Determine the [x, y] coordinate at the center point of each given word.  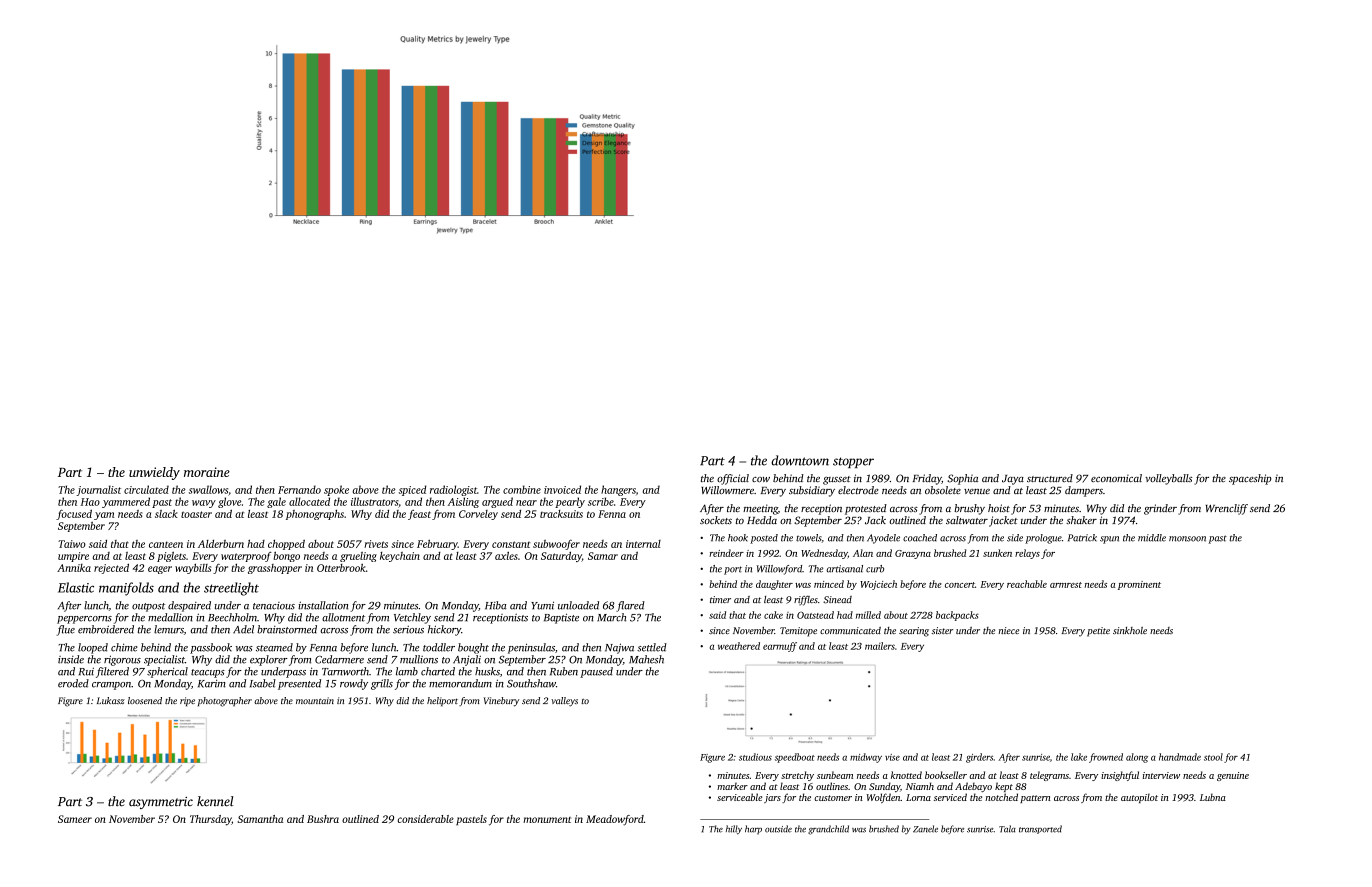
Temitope [798, 632]
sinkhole [1130, 630]
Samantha [260, 819]
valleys [564, 702]
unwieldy [154, 473]
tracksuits [561, 514]
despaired [189, 606]
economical [1116, 478]
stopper [853, 462]
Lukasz [111, 700]
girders [979, 758]
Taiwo [72, 544]
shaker [1081, 520]
